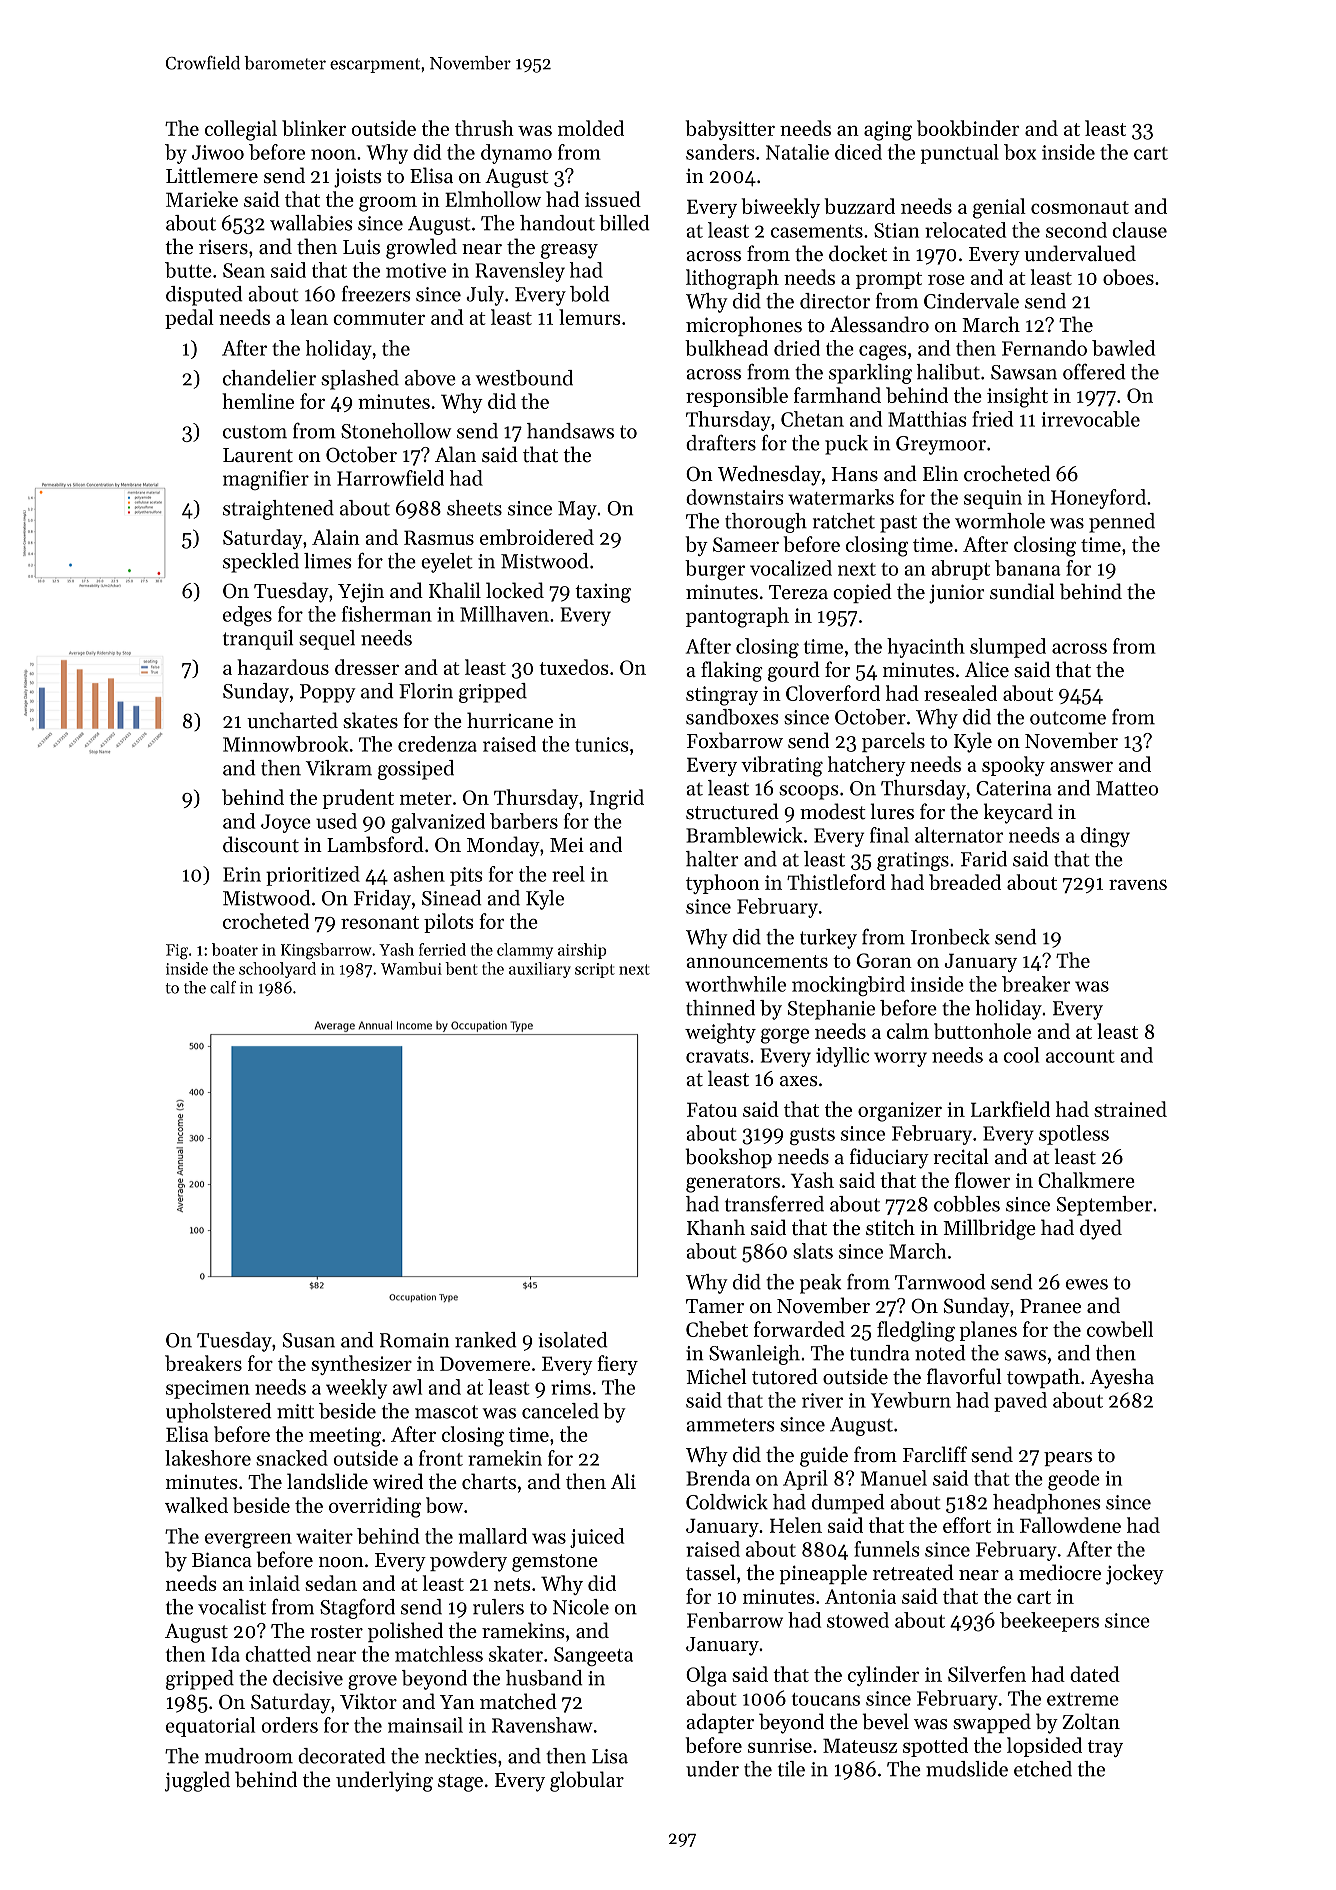 This screenshot has width=1336, height=1890. Describe the element at coordinates (241, 130) in the screenshot. I see `collegial` at that location.
